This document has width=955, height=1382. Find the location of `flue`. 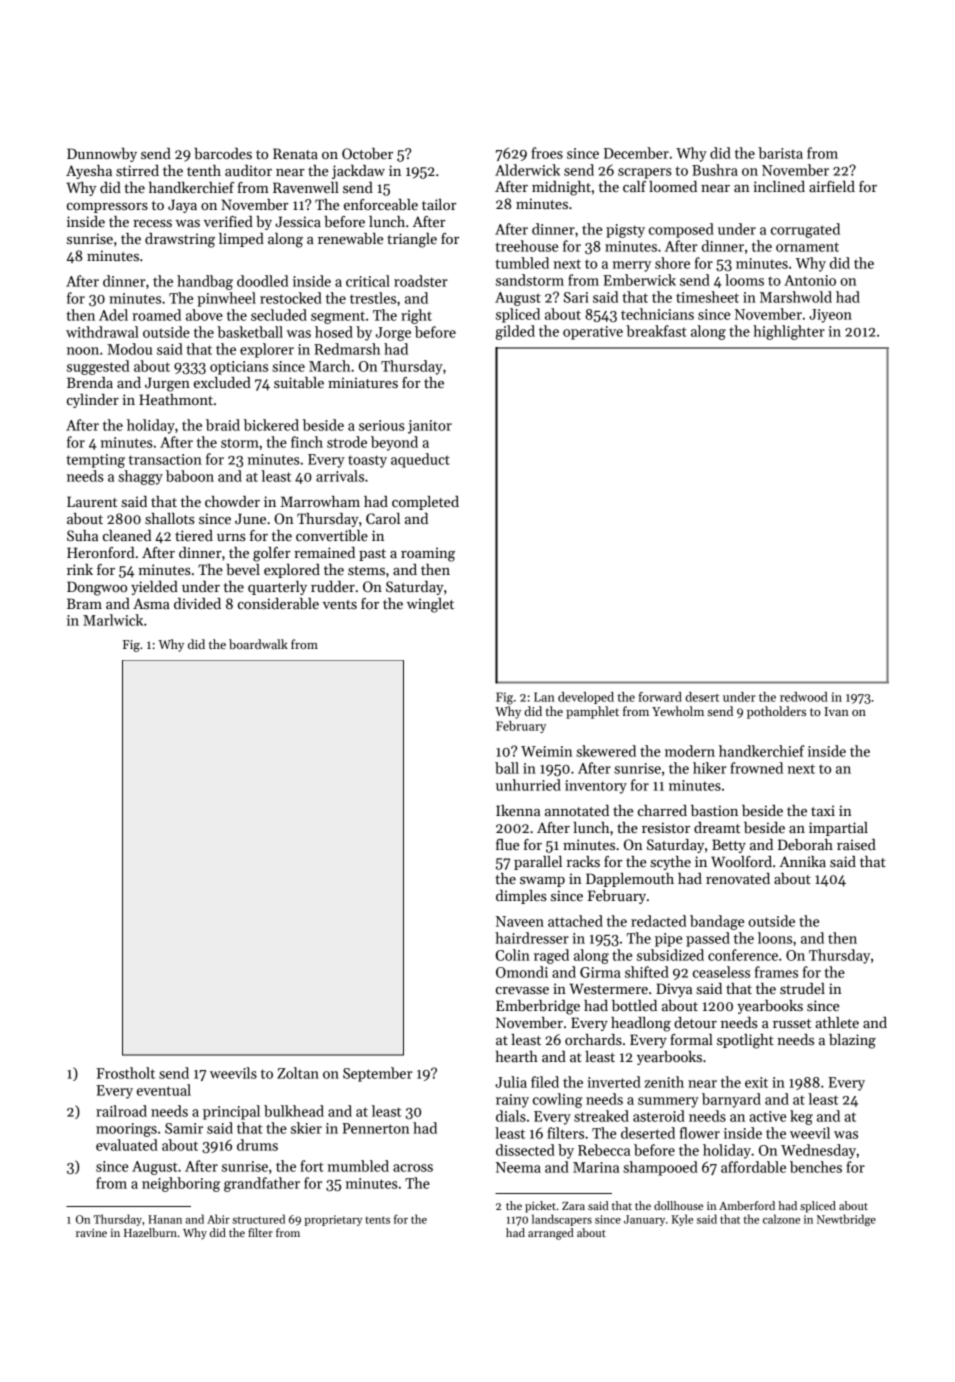

flue is located at coordinates (507, 844).
